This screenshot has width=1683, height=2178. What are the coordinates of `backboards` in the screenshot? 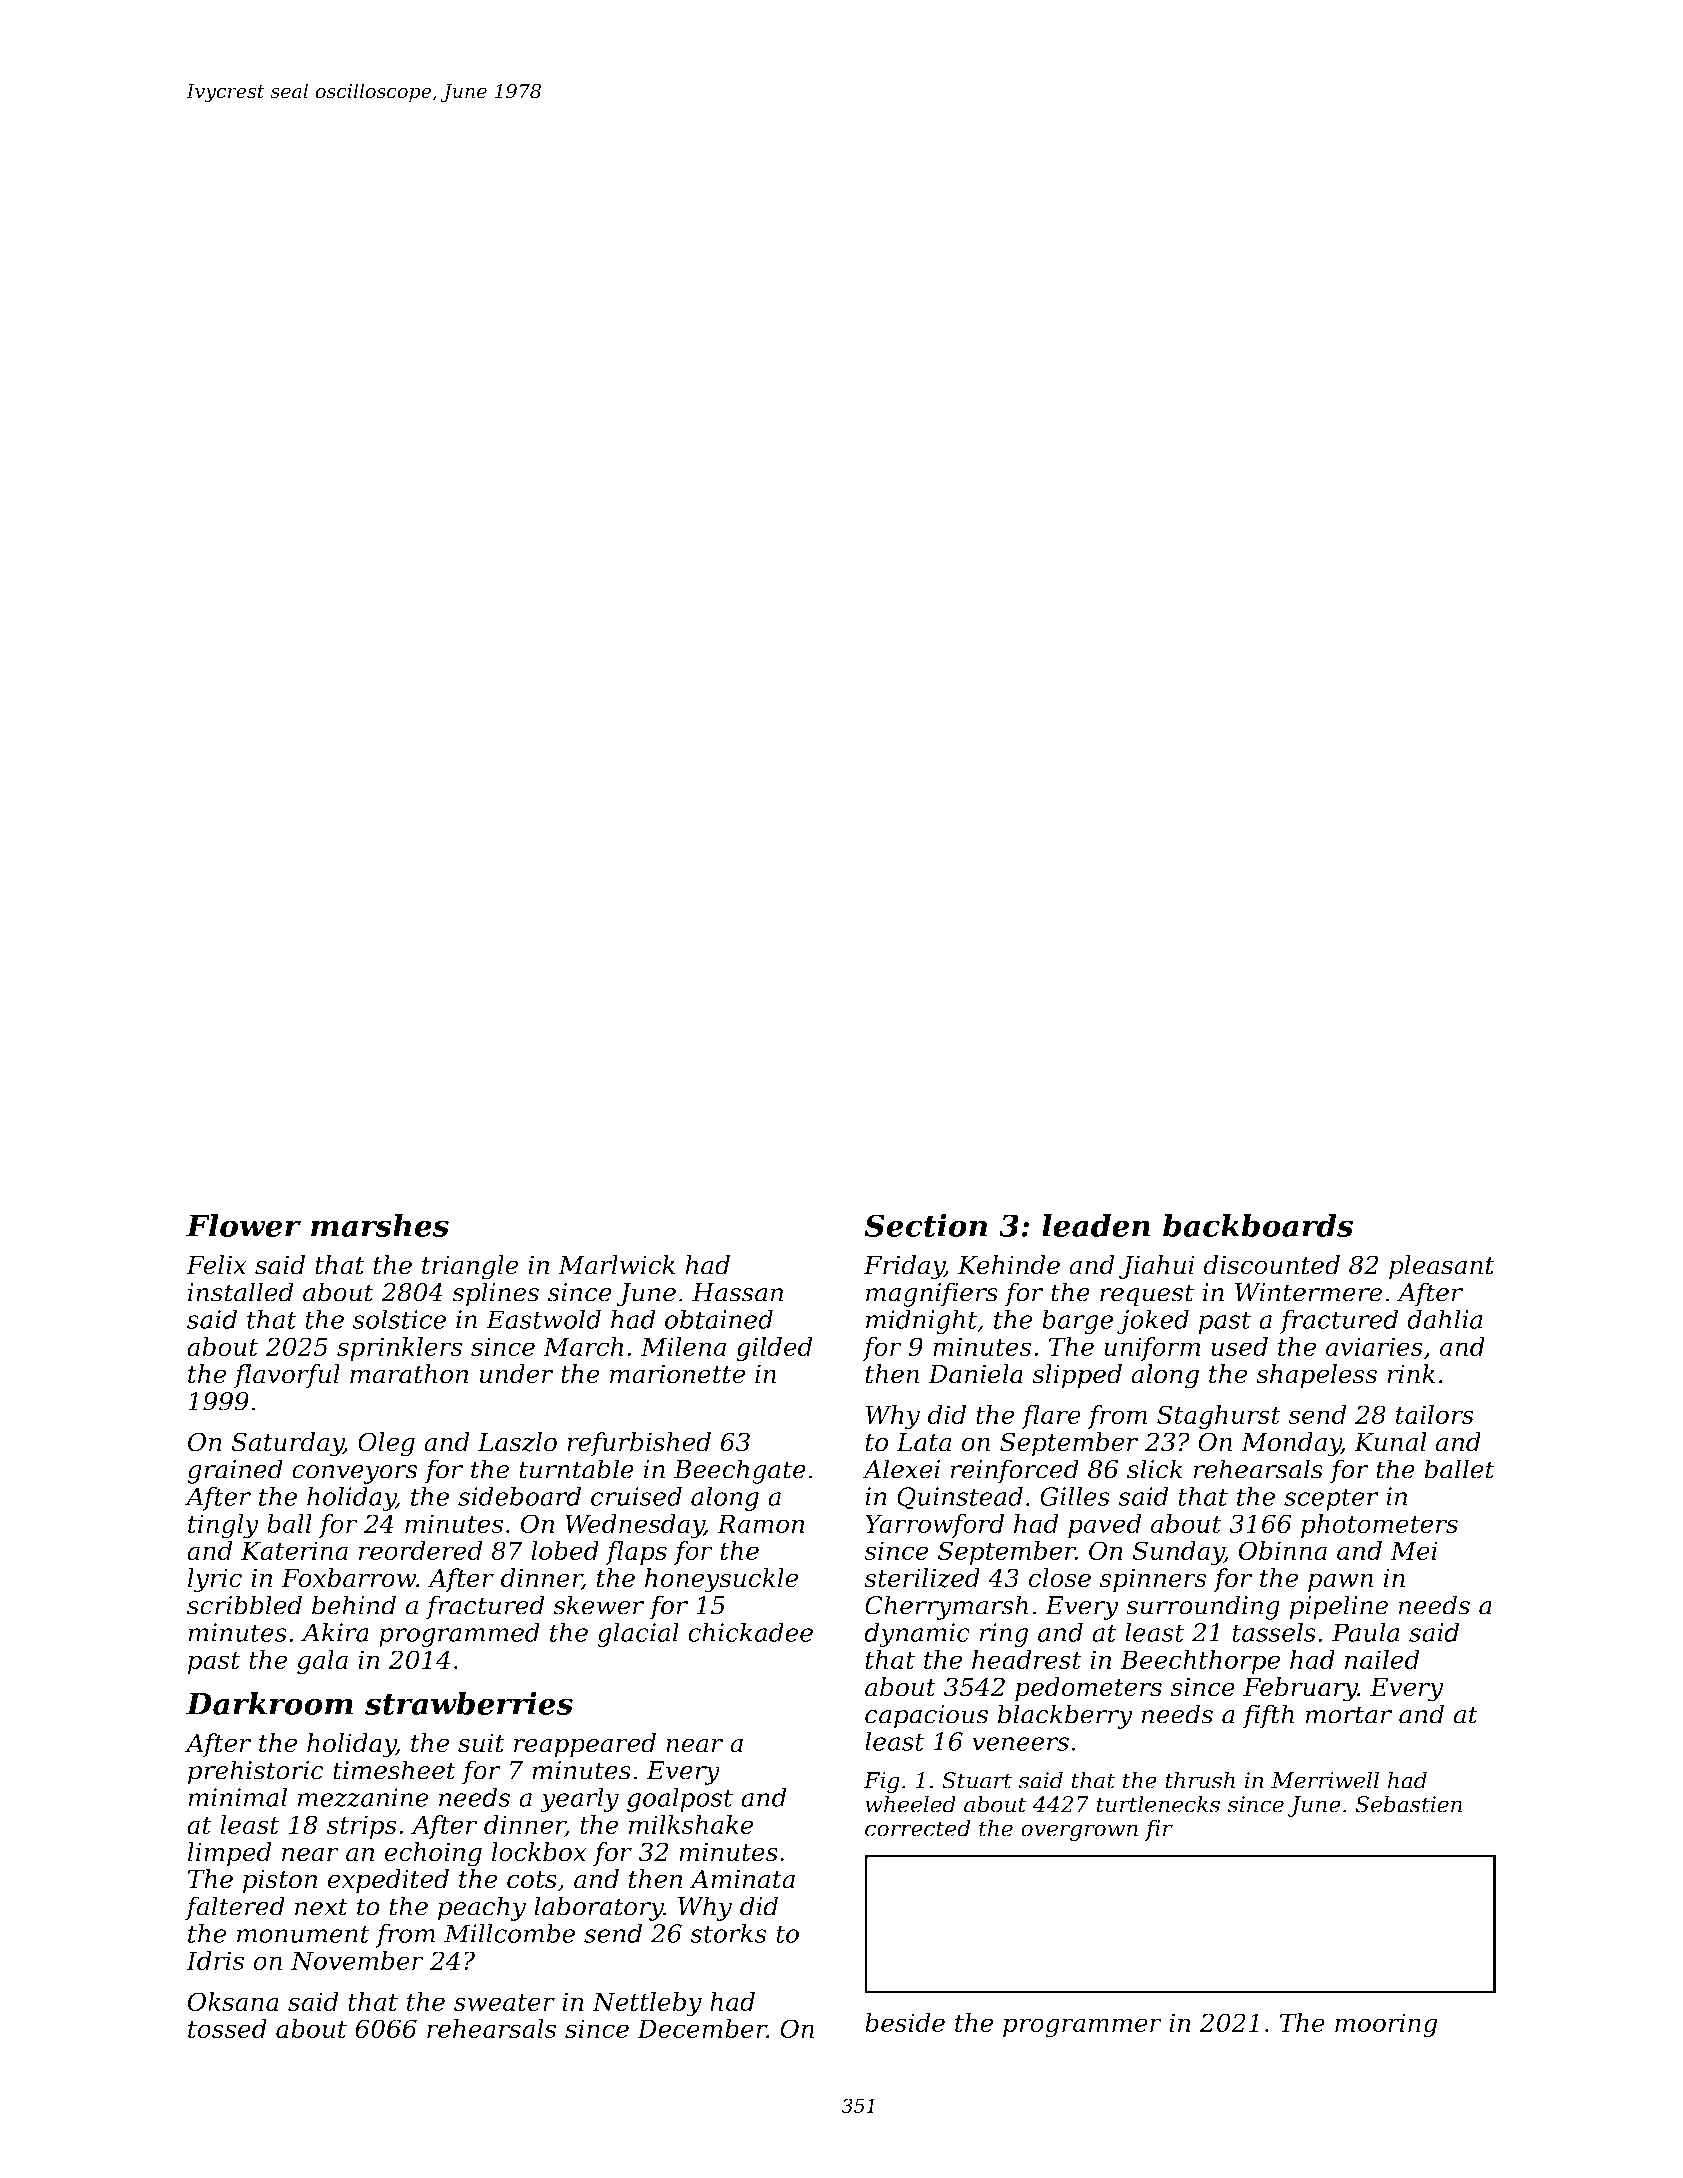 It's located at (1258, 1225).
